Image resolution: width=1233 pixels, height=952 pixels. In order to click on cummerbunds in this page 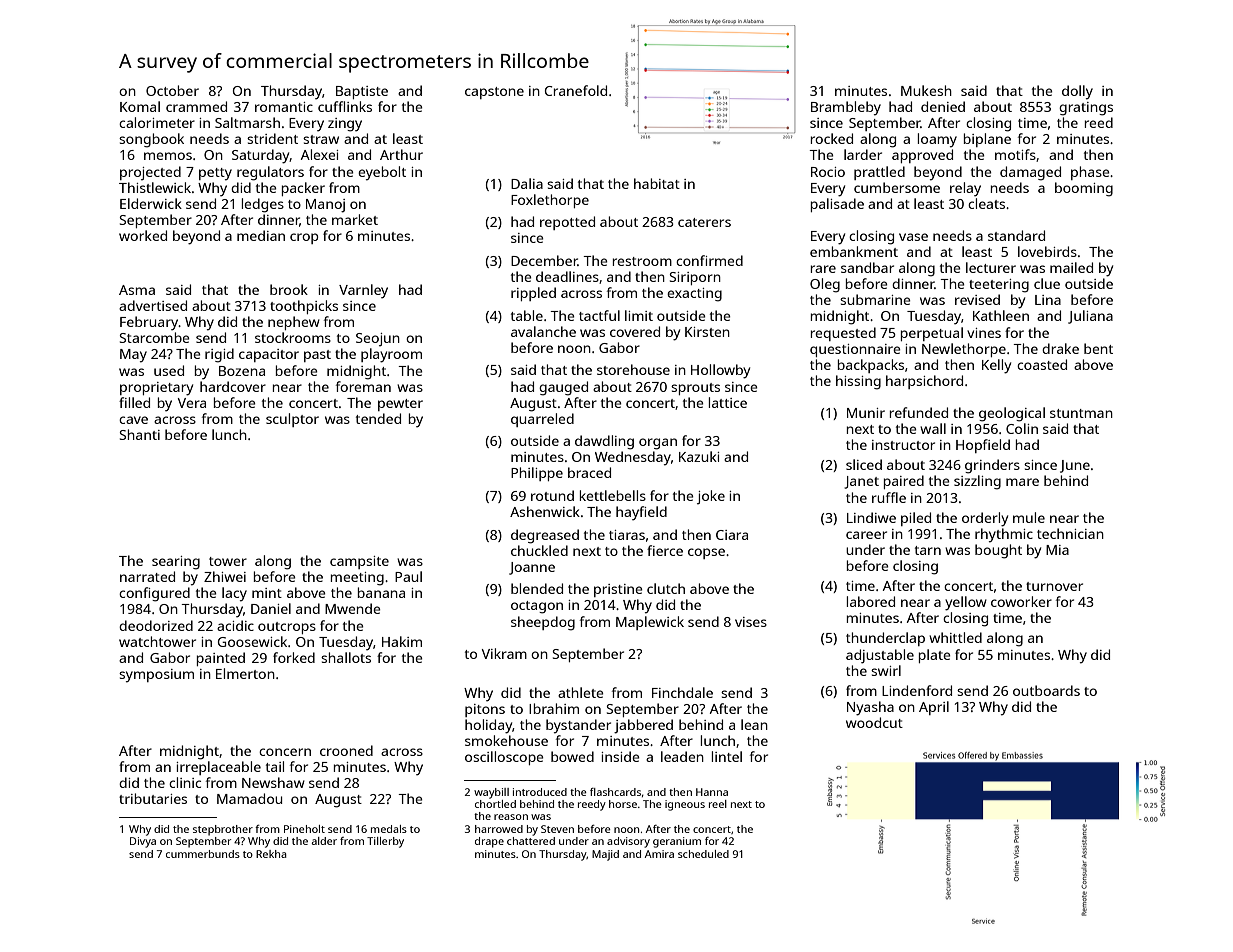, I will do `click(203, 854)`.
